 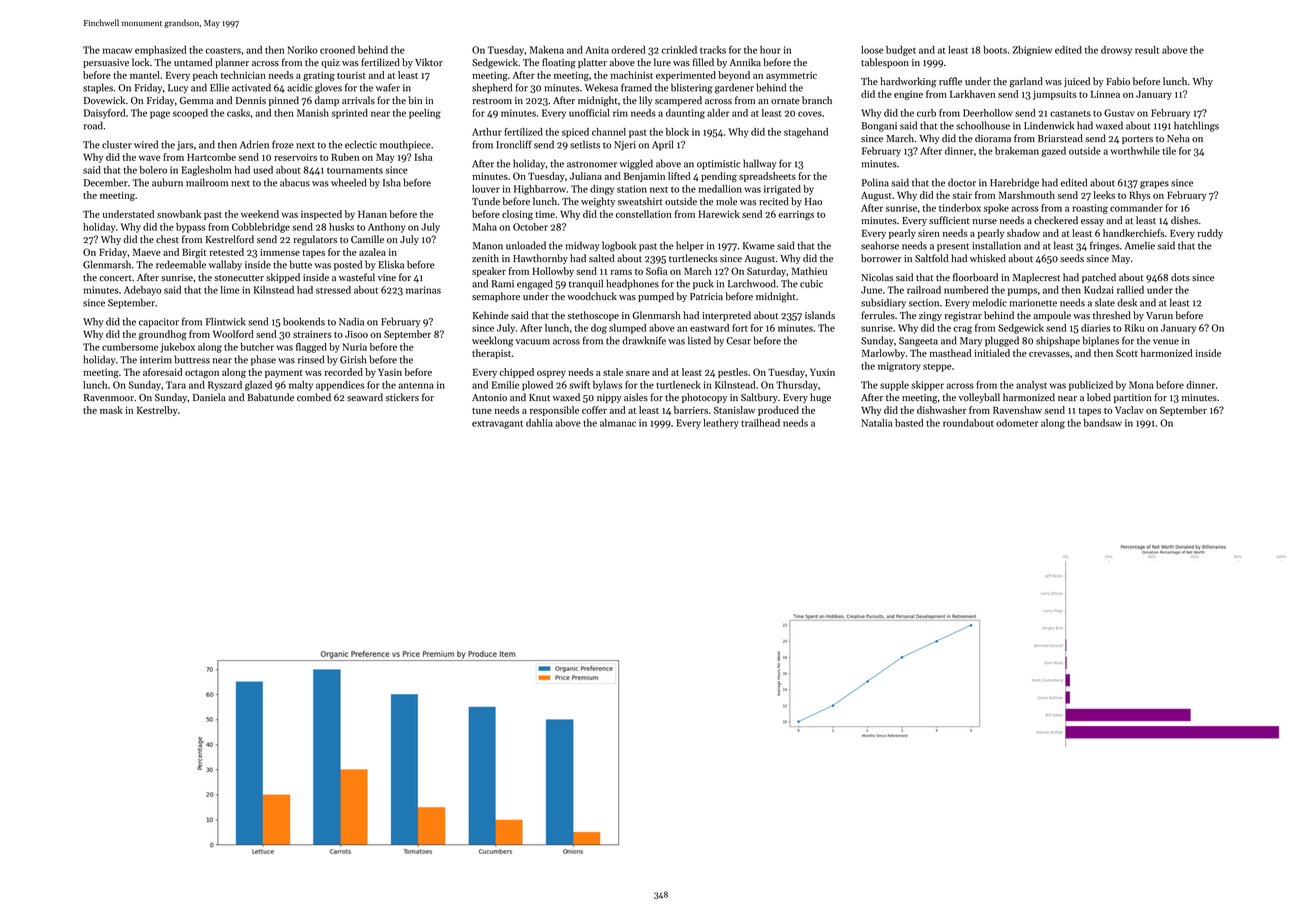 What do you see at coordinates (979, 398) in the screenshot?
I see `volleyball` at bounding box center [979, 398].
